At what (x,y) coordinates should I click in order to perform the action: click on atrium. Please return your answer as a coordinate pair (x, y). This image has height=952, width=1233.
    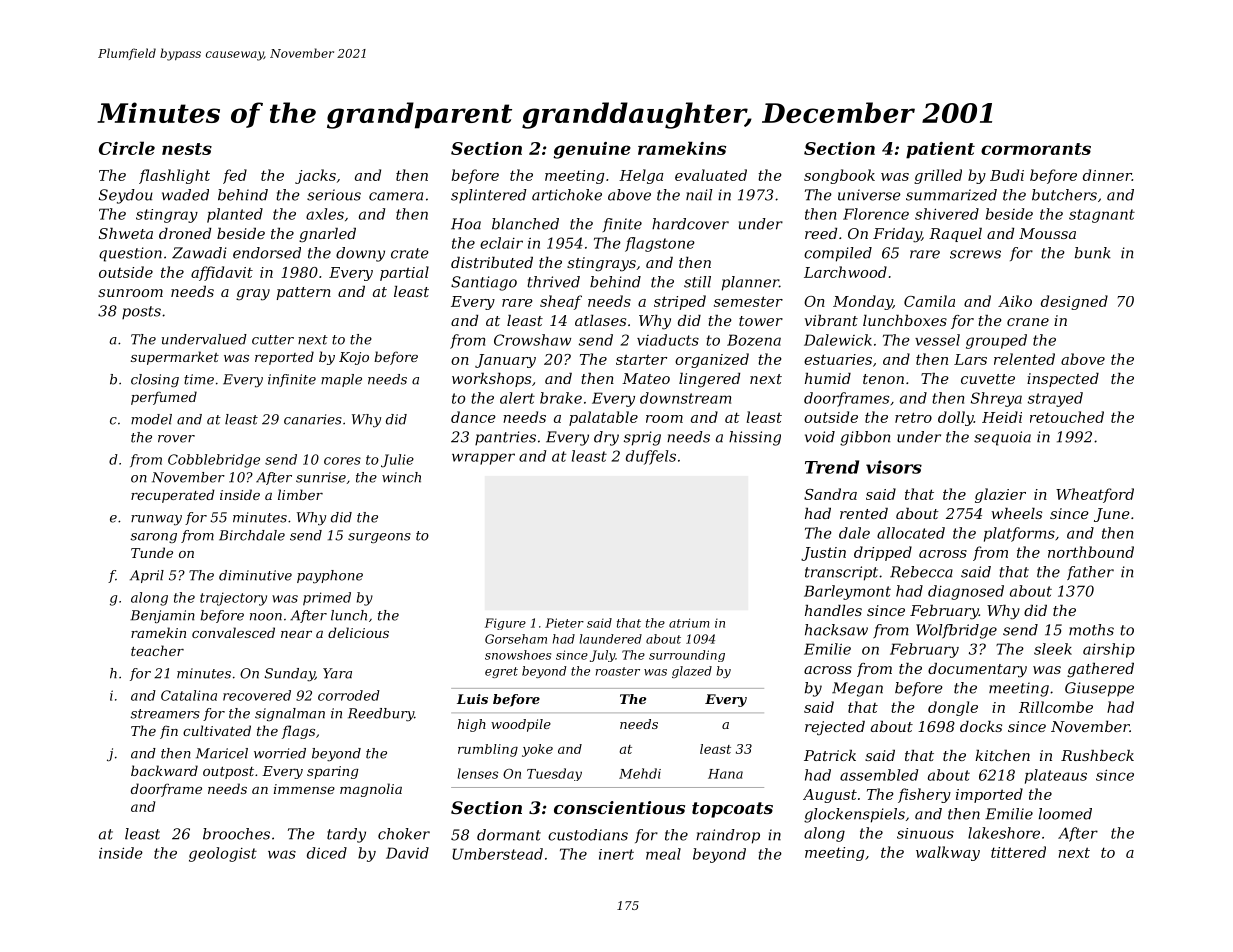
    Looking at the image, I should click on (689, 623).
